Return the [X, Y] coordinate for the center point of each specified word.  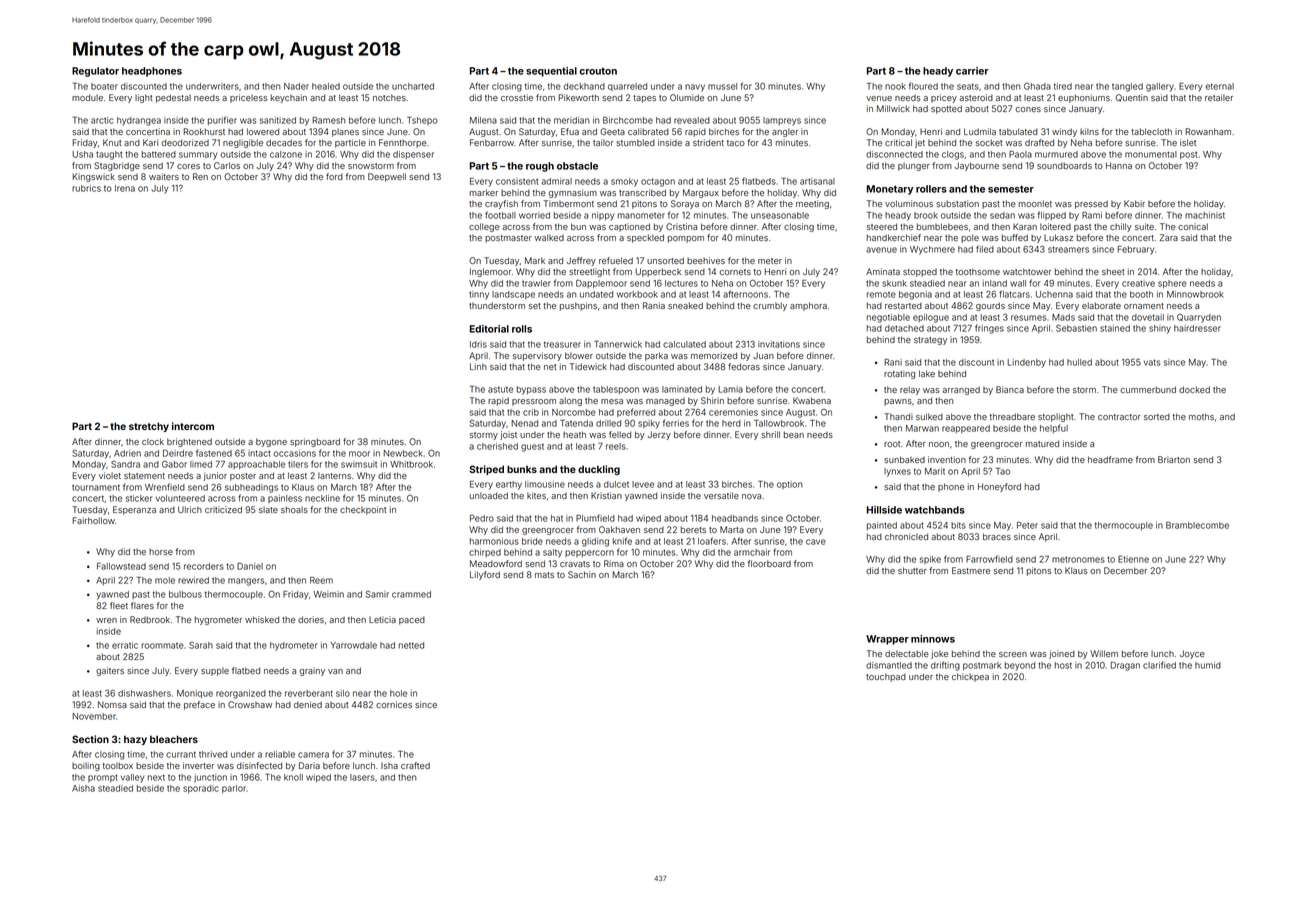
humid [1208, 665]
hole [398, 693]
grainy [312, 671]
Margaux [701, 193]
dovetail [1148, 317]
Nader [296, 86]
